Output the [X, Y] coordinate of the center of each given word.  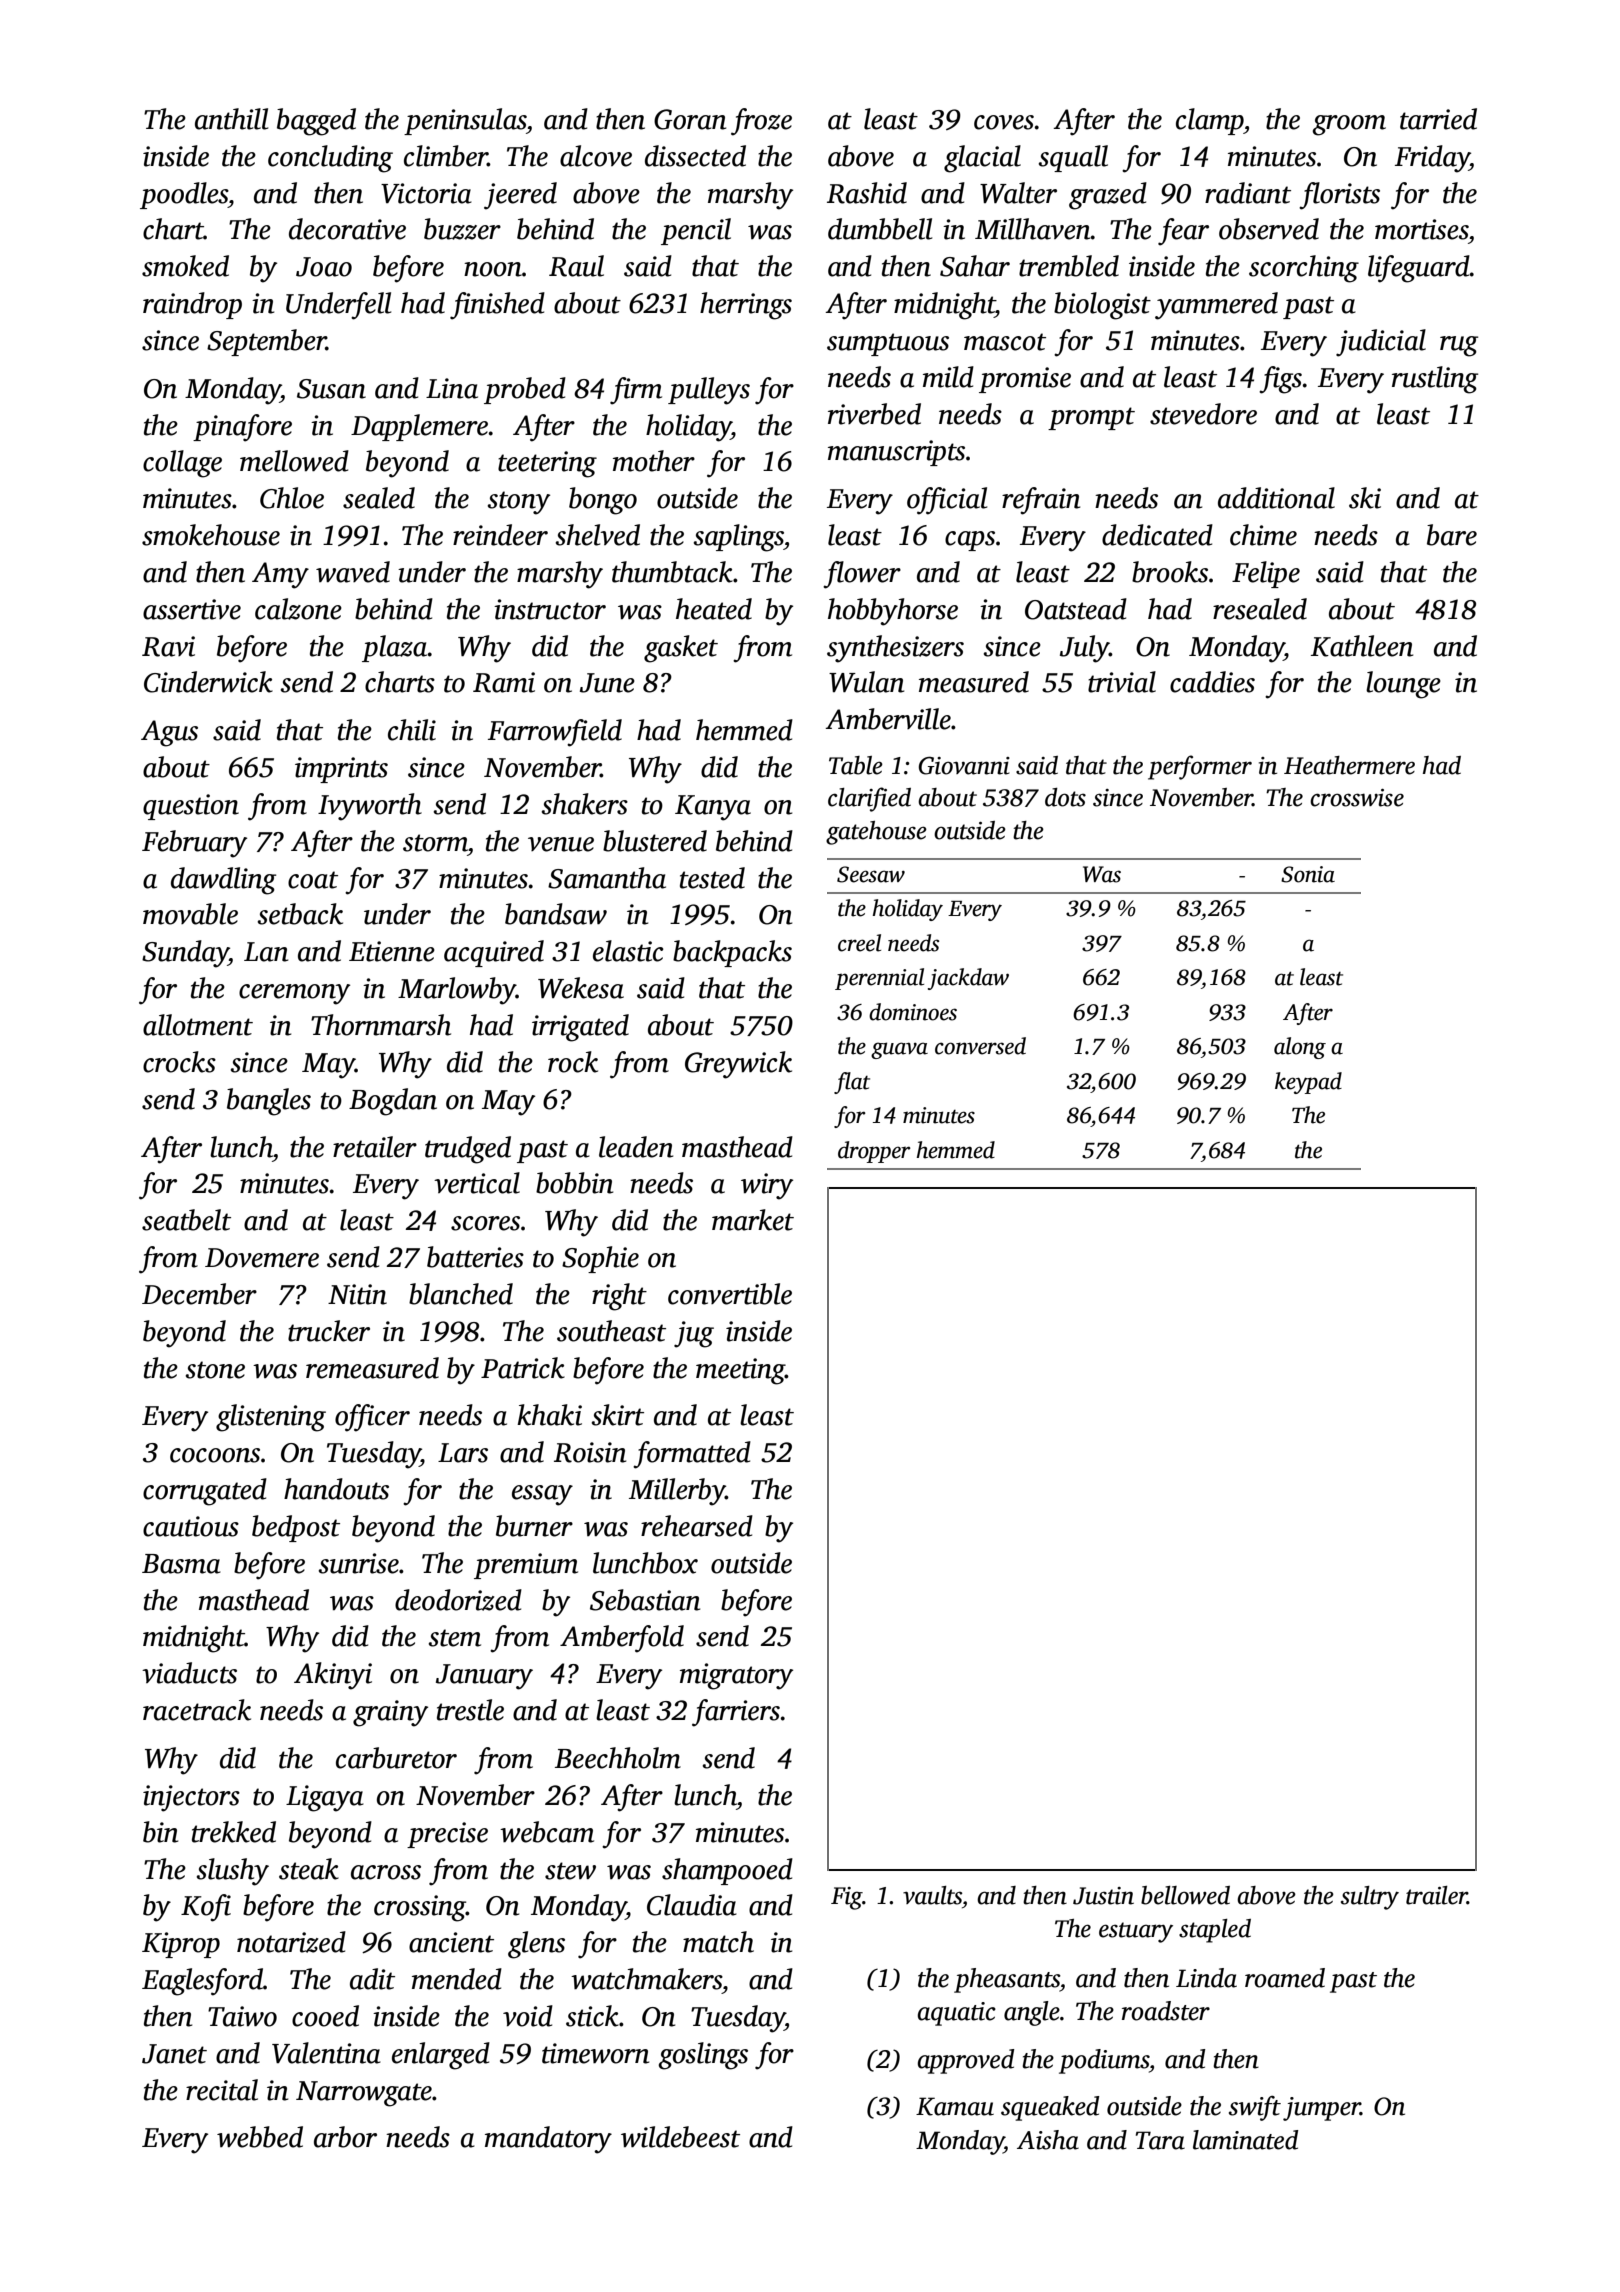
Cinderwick [208, 682]
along [1300, 1048]
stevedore [1203, 414]
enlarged [441, 2056]
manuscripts [896, 453]
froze [761, 122]
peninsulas [465, 121]
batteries [475, 1257]
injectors [191, 1798]
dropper [874, 1152]
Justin [1103, 1896]
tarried [1438, 119]
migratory [736, 1676]
